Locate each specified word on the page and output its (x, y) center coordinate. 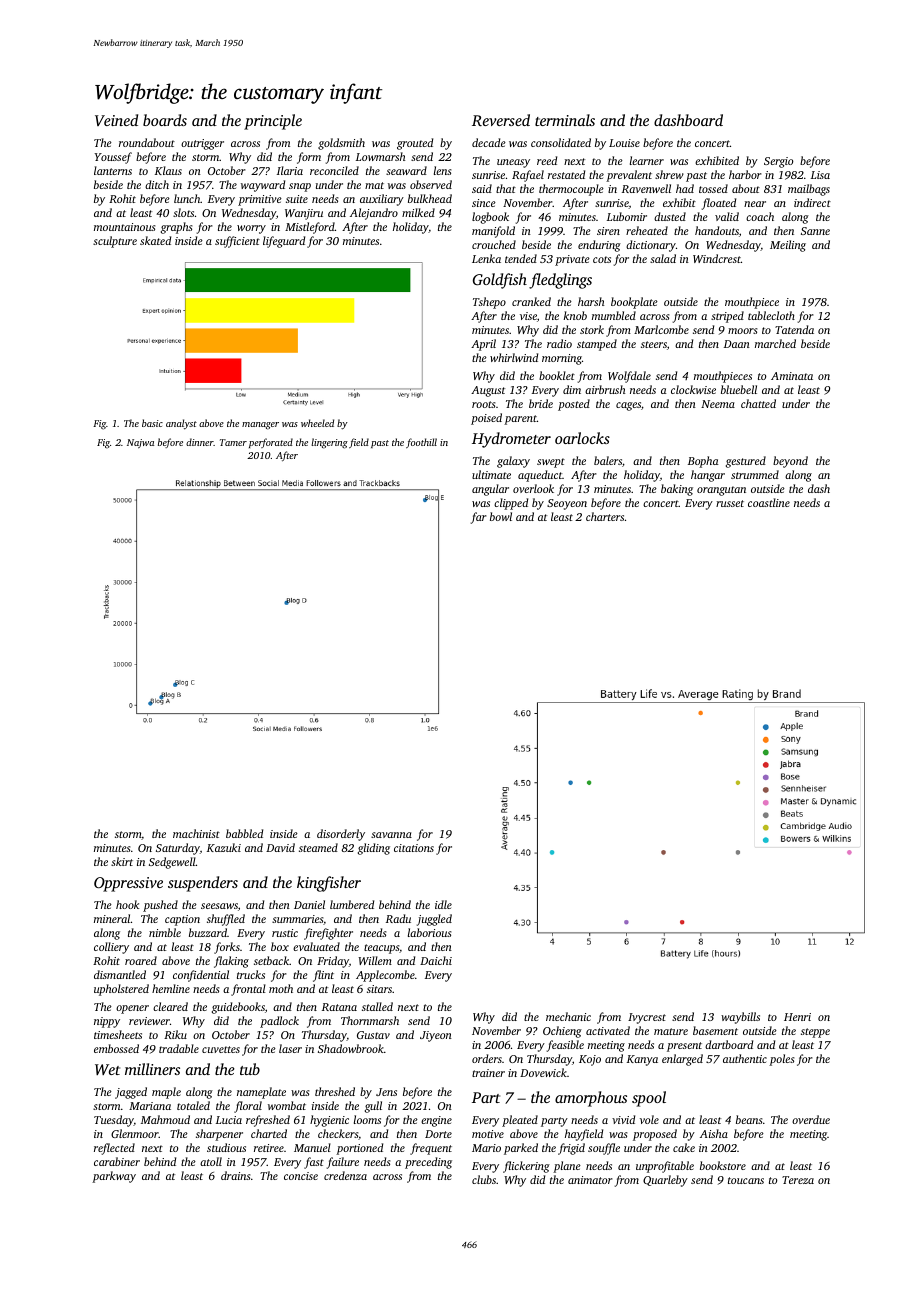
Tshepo (489, 303)
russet (730, 503)
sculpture (115, 242)
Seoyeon (567, 504)
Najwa (140, 443)
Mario (486, 1148)
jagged (131, 1093)
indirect (812, 202)
